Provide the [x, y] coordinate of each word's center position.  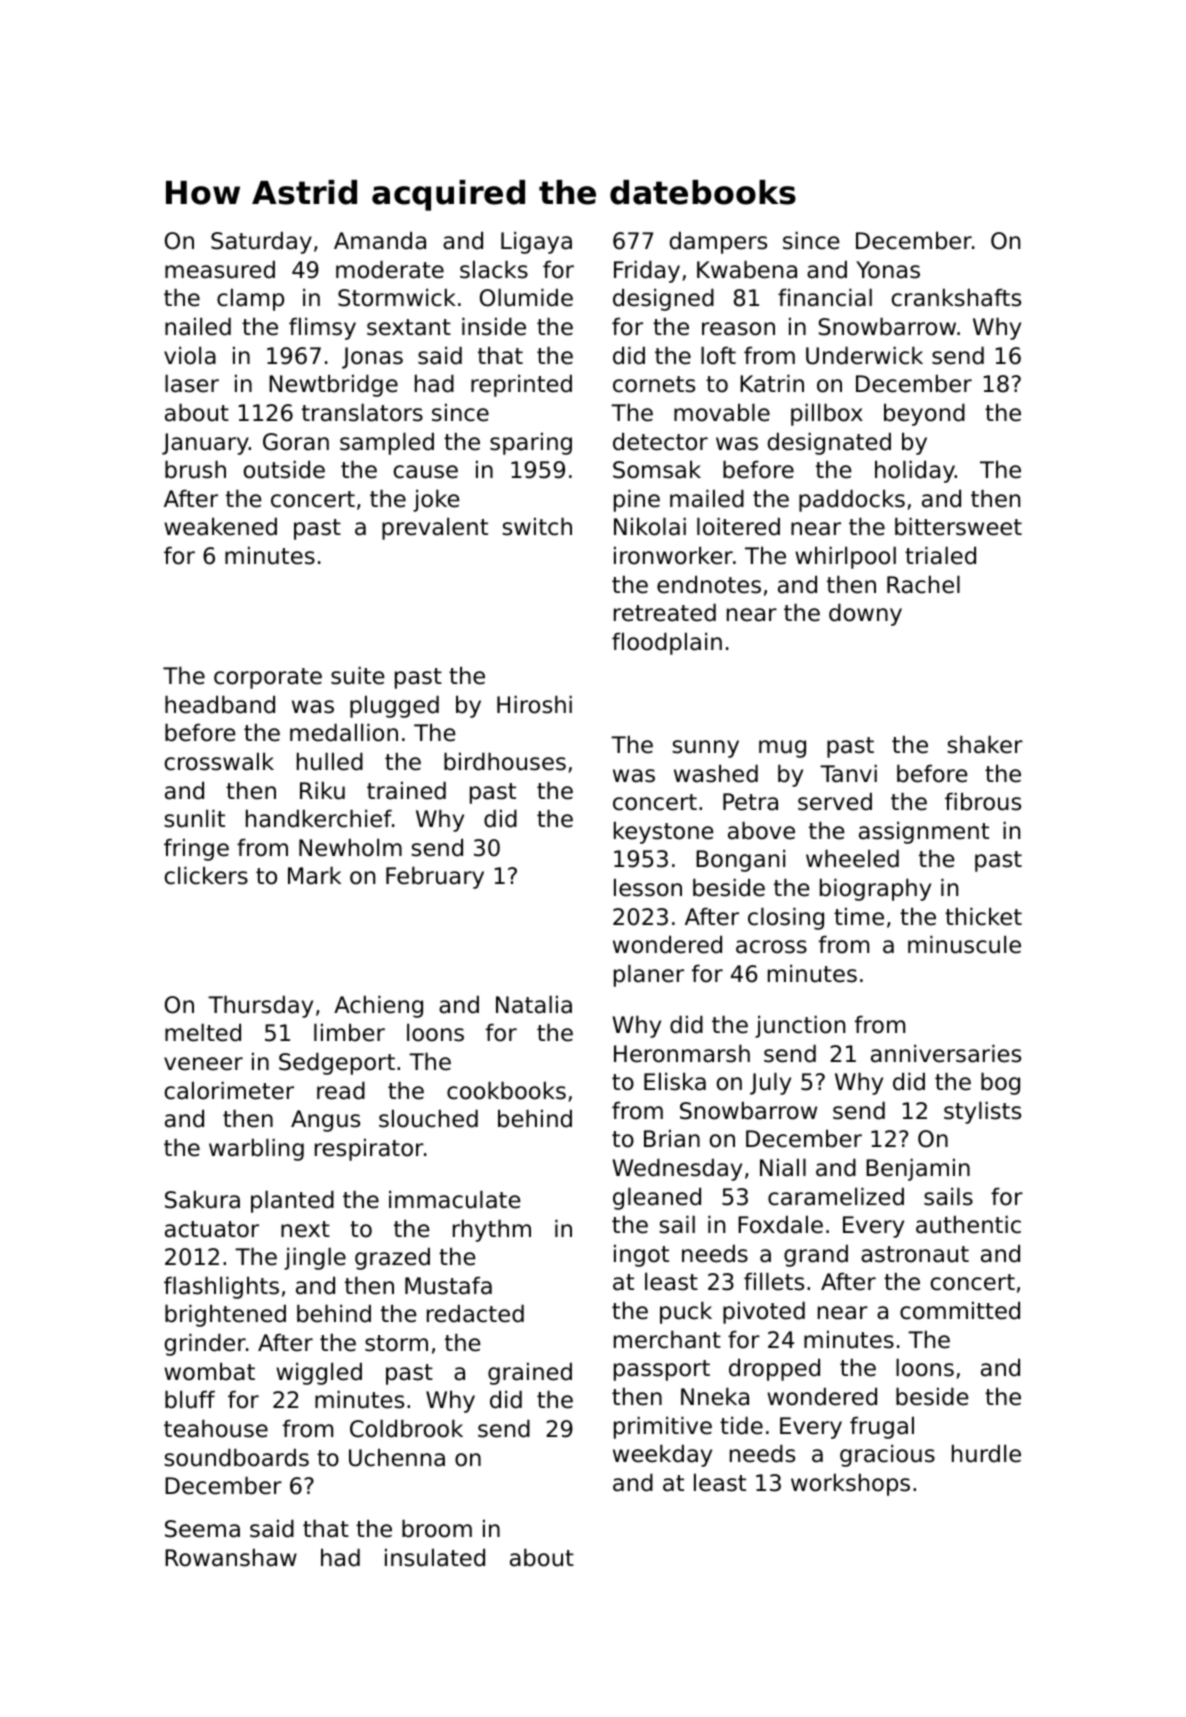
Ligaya [536, 242]
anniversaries [946, 1053]
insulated [435, 1557]
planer [649, 975]
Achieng [378, 1006]
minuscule [964, 944]
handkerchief [319, 818]
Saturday [261, 242]
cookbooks [506, 1090]
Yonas [888, 270]
